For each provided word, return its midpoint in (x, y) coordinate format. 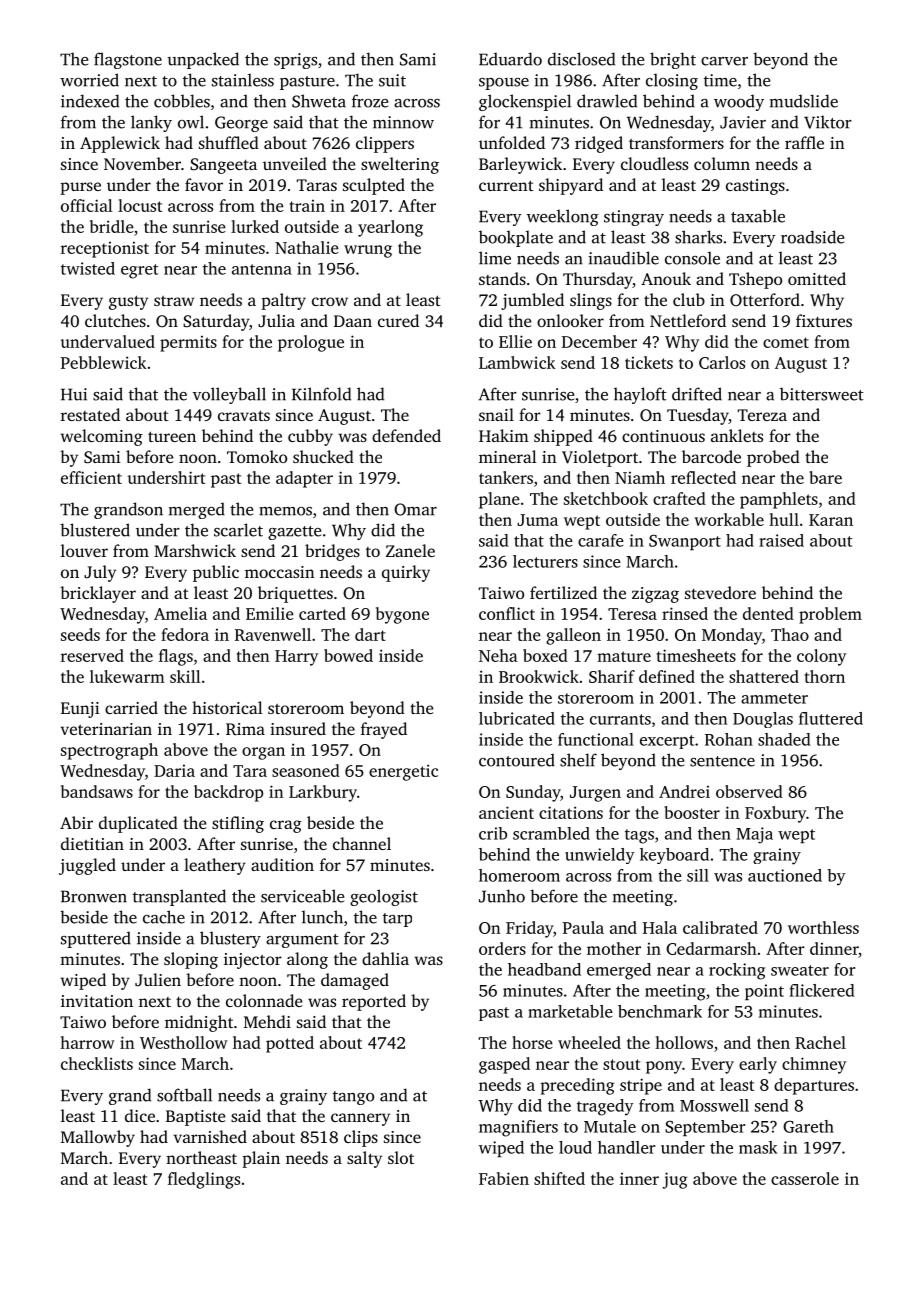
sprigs (295, 61)
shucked (323, 456)
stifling (238, 824)
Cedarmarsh (711, 948)
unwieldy (600, 856)
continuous (663, 436)
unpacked (203, 60)
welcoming (101, 437)
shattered (764, 676)
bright (673, 60)
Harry (296, 658)
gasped (504, 1065)
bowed (348, 655)
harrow (87, 1042)
